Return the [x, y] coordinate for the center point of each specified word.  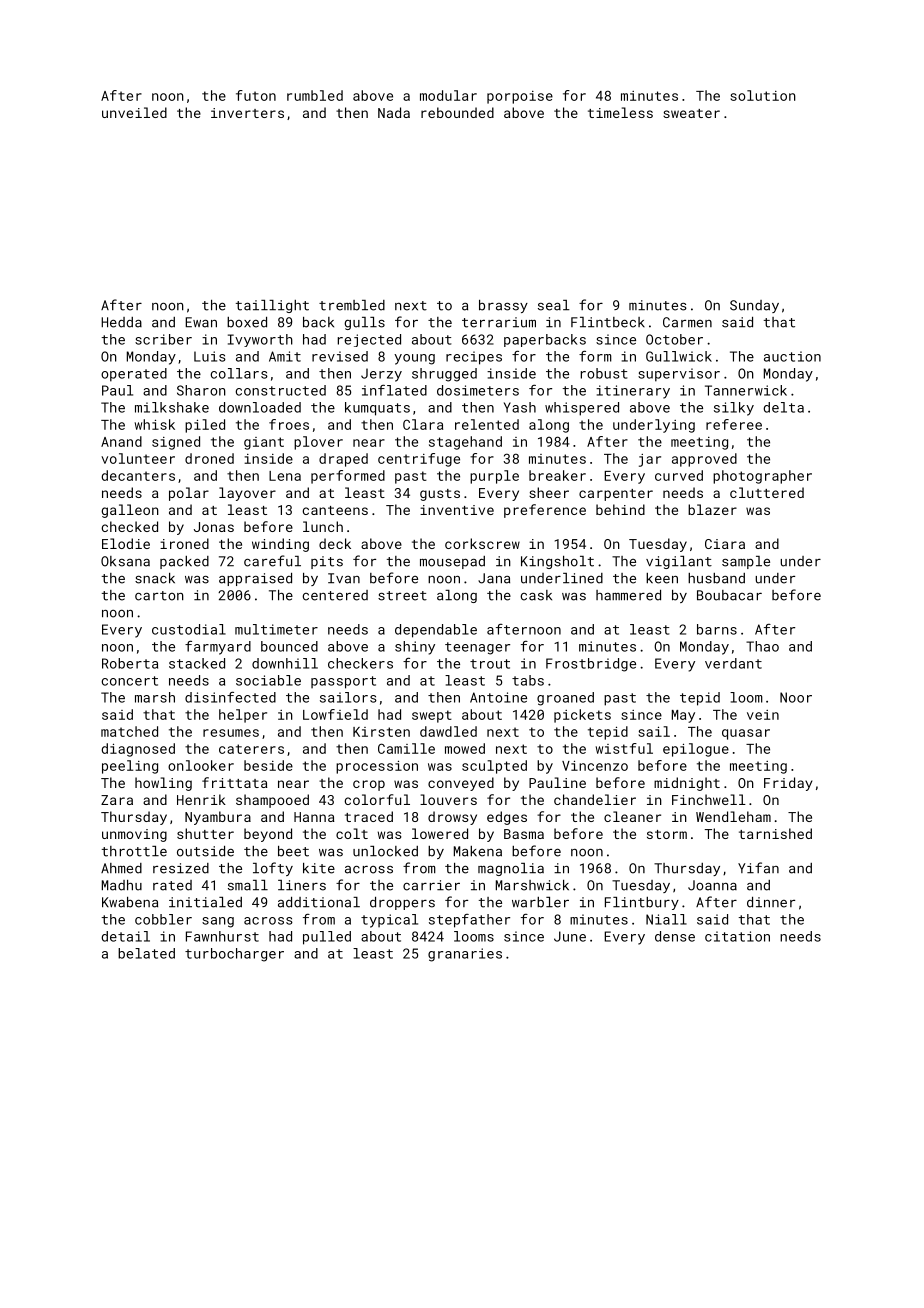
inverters [247, 113]
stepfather [469, 921]
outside [205, 851]
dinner [771, 902]
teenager [477, 648]
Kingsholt [557, 562]
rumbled [315, 95]
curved [679, 475]
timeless [620, 112]
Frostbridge [591, 665]
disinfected [230, 697]
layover [247, 494]
